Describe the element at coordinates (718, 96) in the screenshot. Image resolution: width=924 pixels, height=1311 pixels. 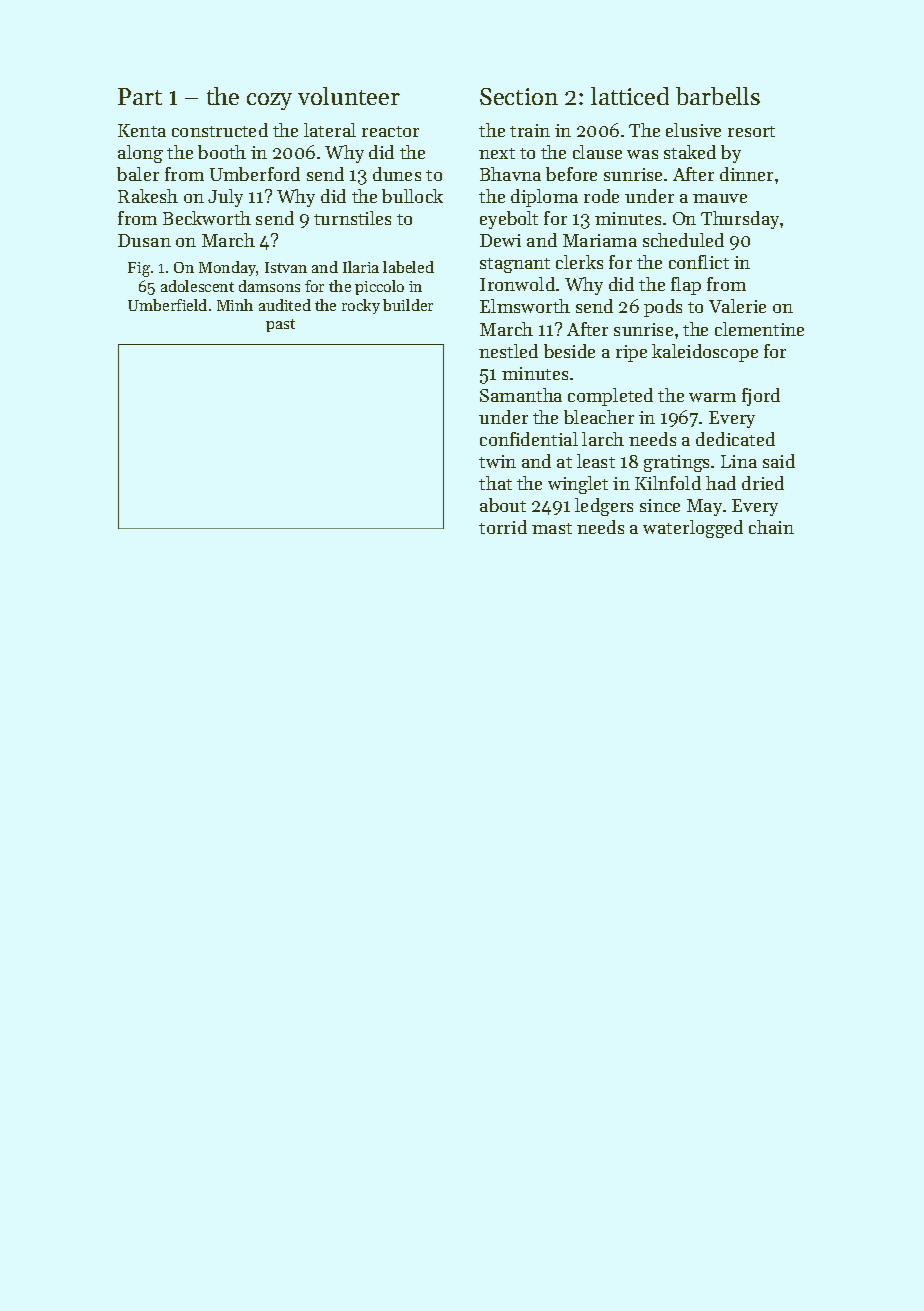
I see `barbells` at that location.
